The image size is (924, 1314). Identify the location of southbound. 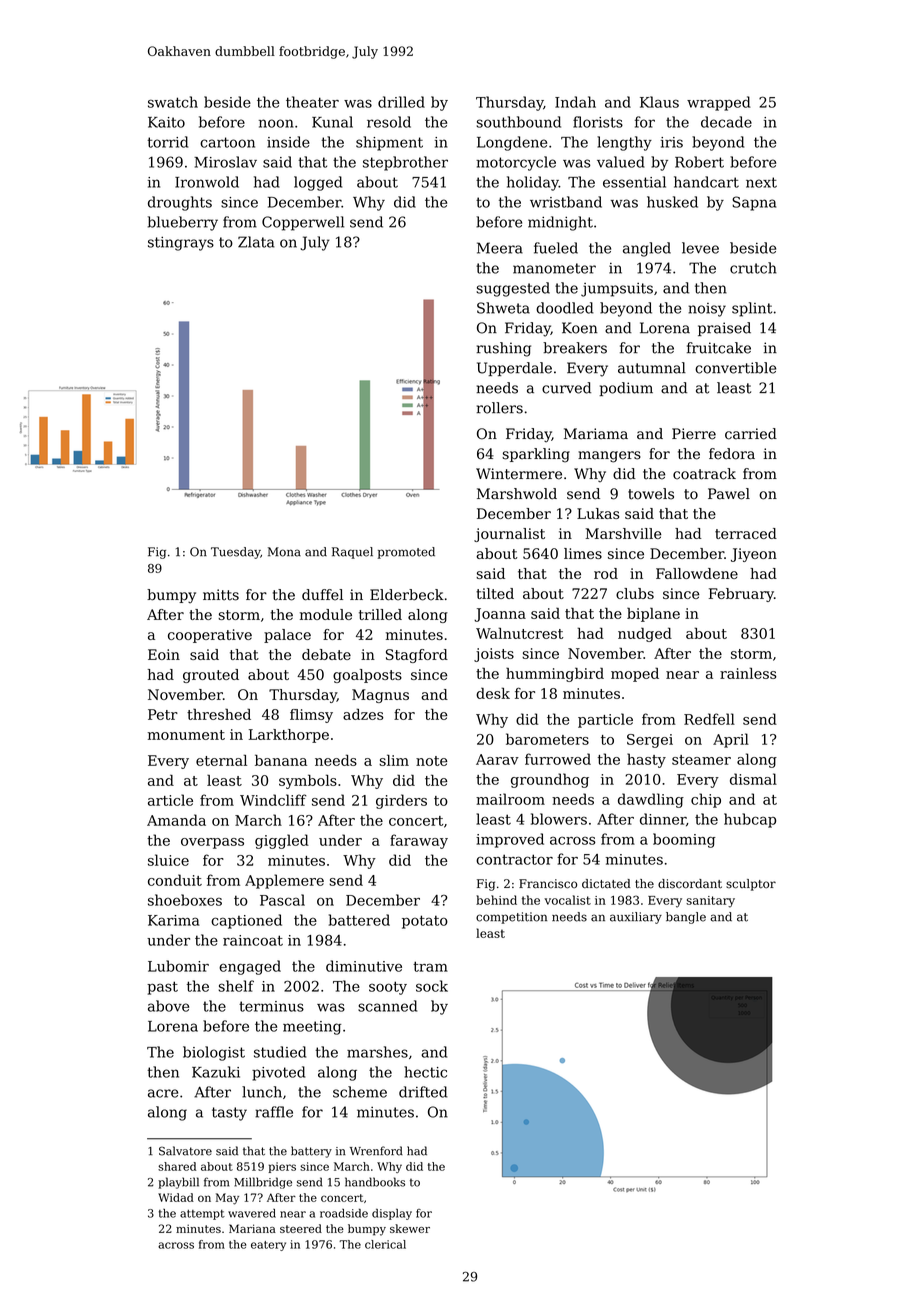
(519, 122).
